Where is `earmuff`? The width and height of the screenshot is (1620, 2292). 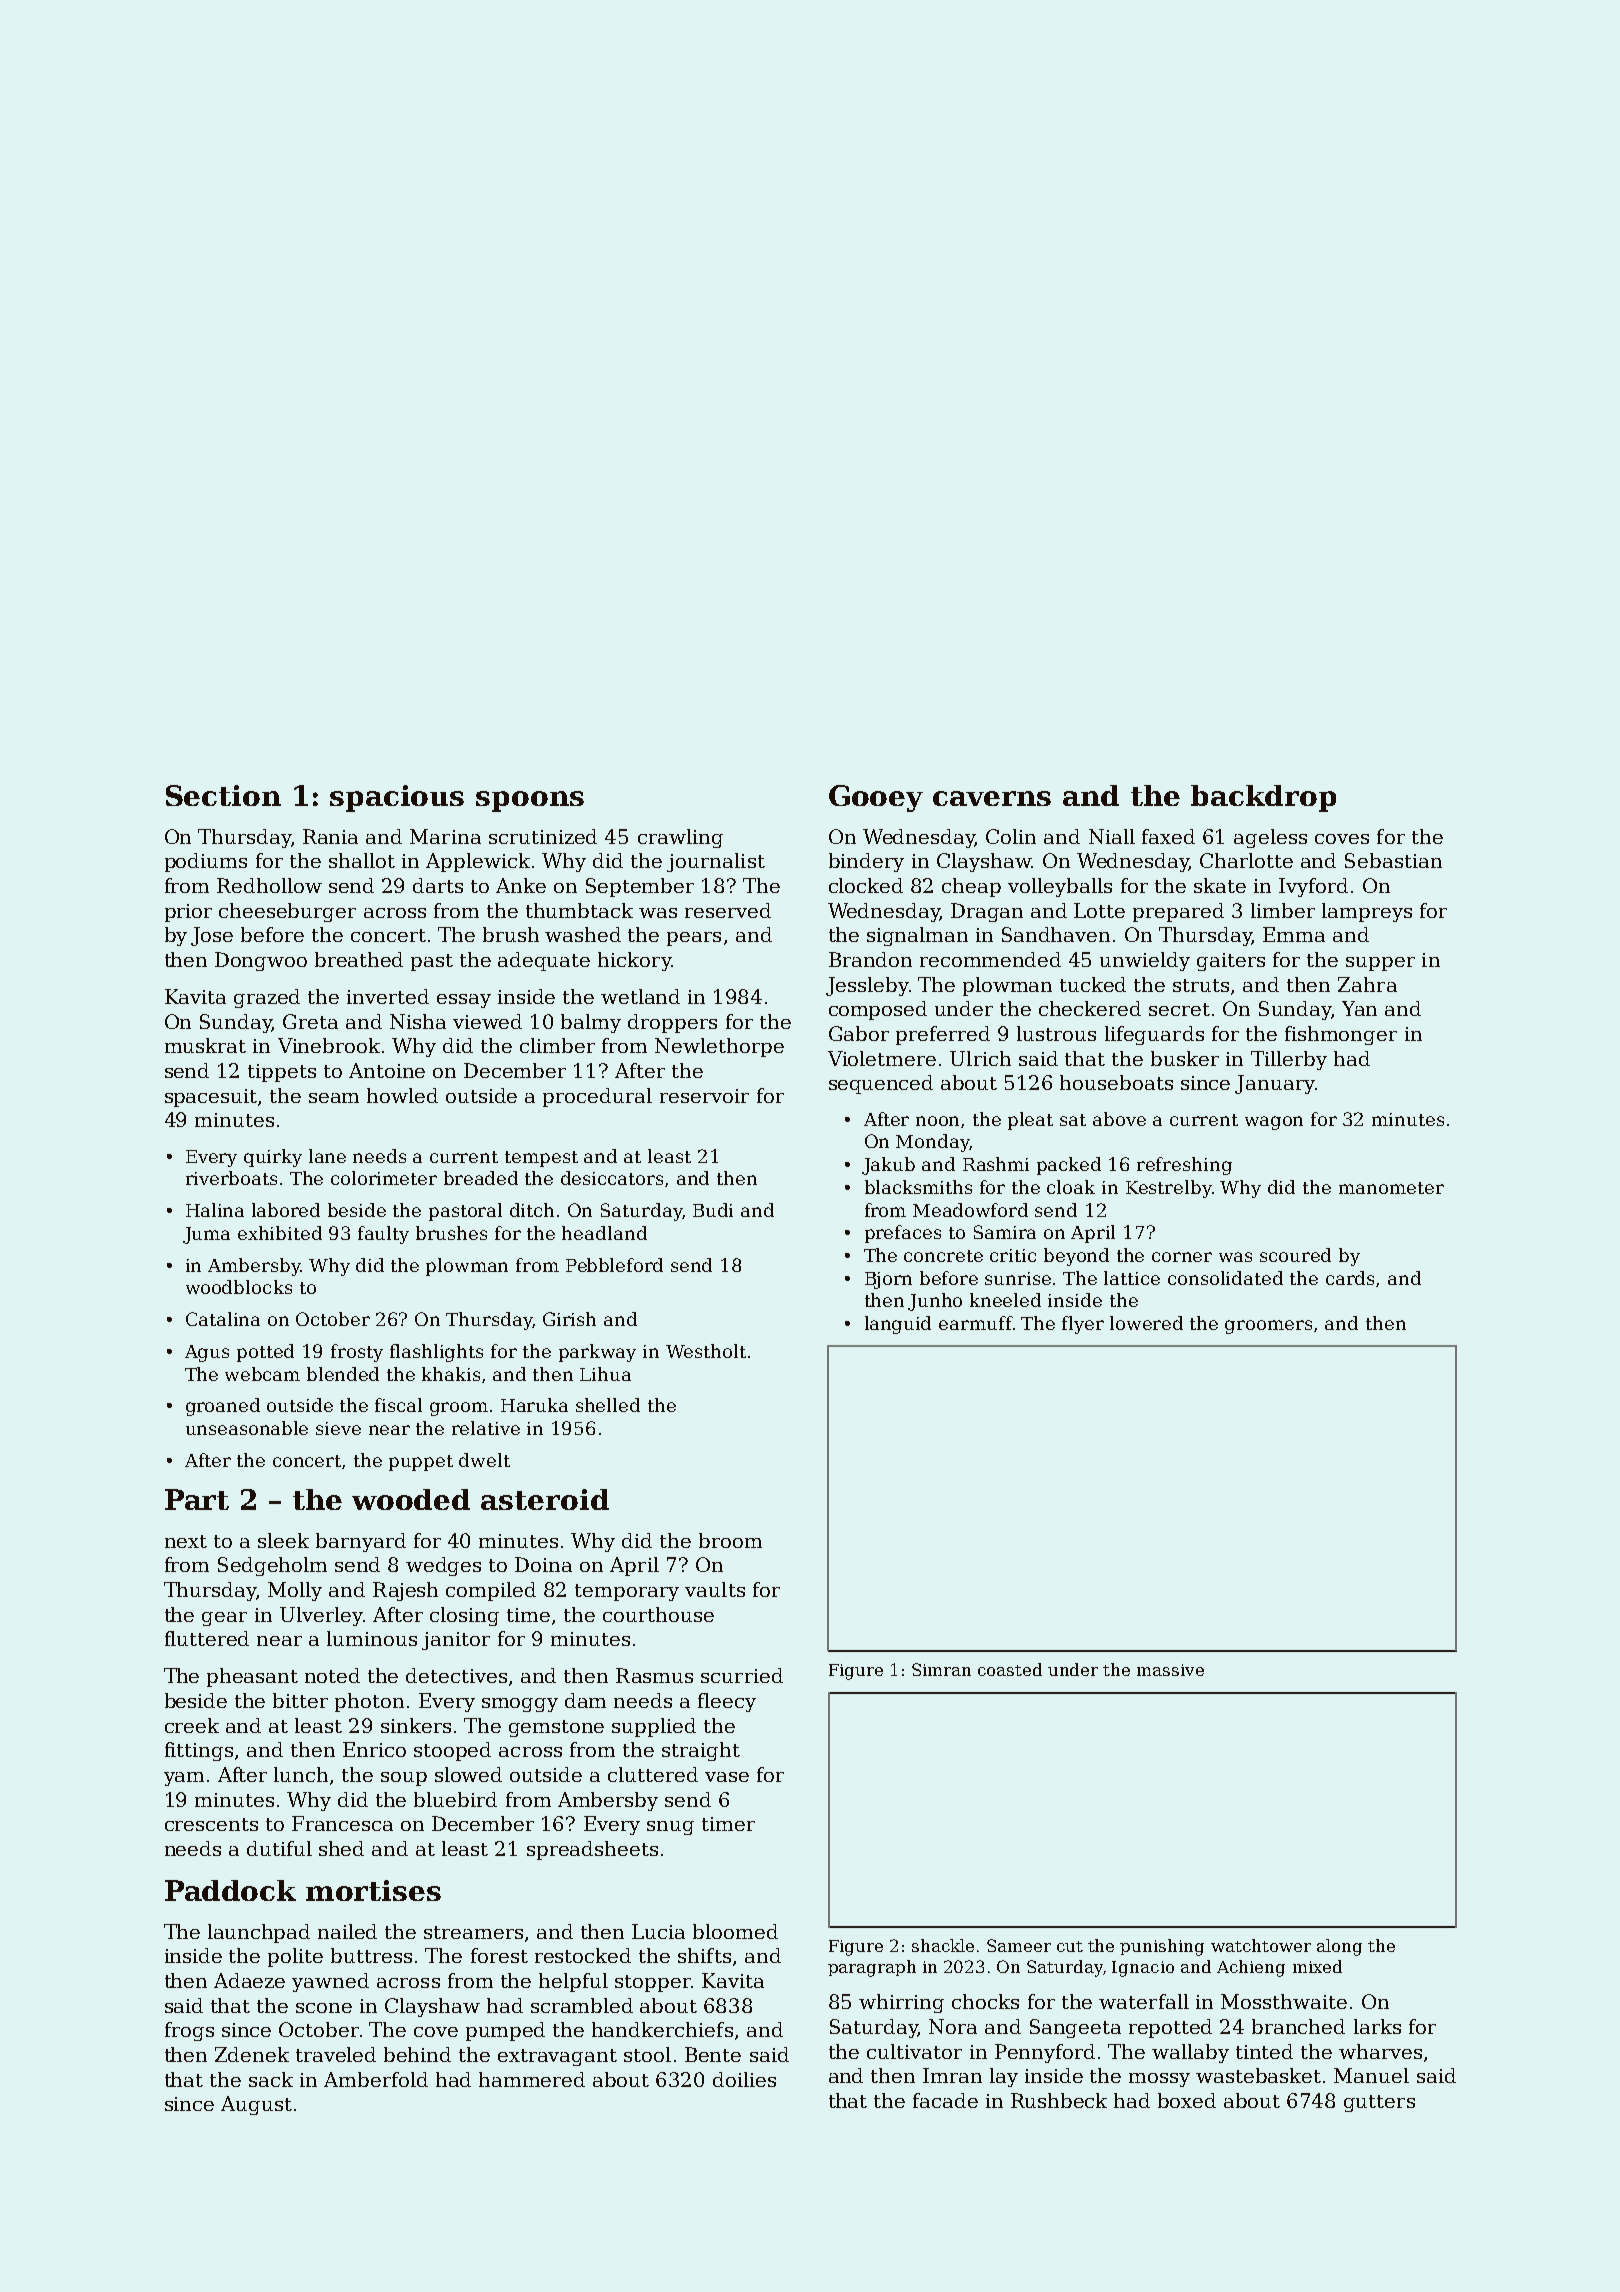 earmuff is located at coordinates (975, 1323).
